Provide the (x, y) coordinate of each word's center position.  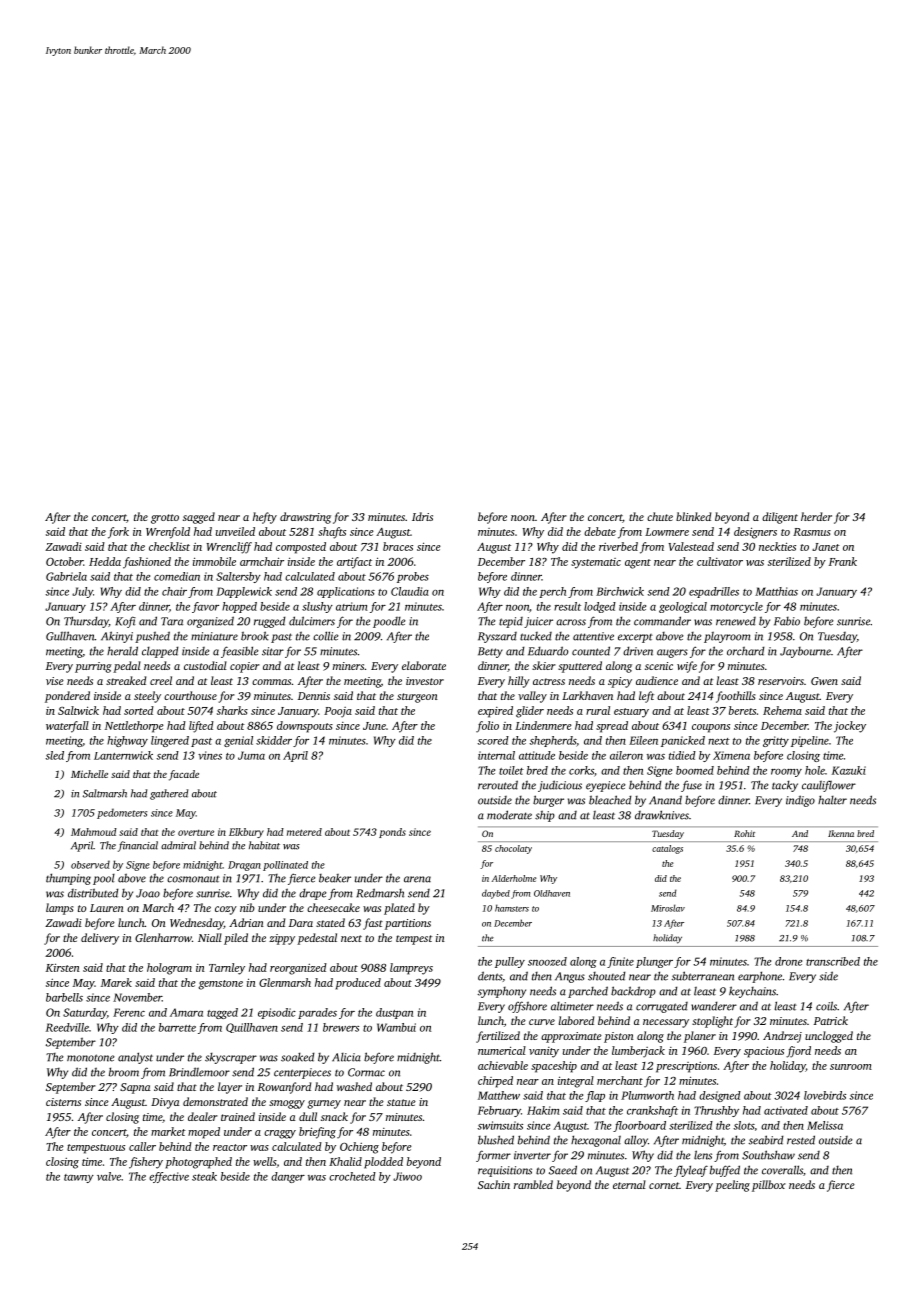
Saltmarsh (105, 793)
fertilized (498, 1037)
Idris (422, 516)
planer (700, 1037)
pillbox (769, 1186)
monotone (91, 1058)
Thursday (86, 622)
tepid (511, 622)
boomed (695, 770)
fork (118, 533)
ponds (392, 833)
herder (816, 516)
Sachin (494, 1184)
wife (687, 667)
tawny (79, 1178)
